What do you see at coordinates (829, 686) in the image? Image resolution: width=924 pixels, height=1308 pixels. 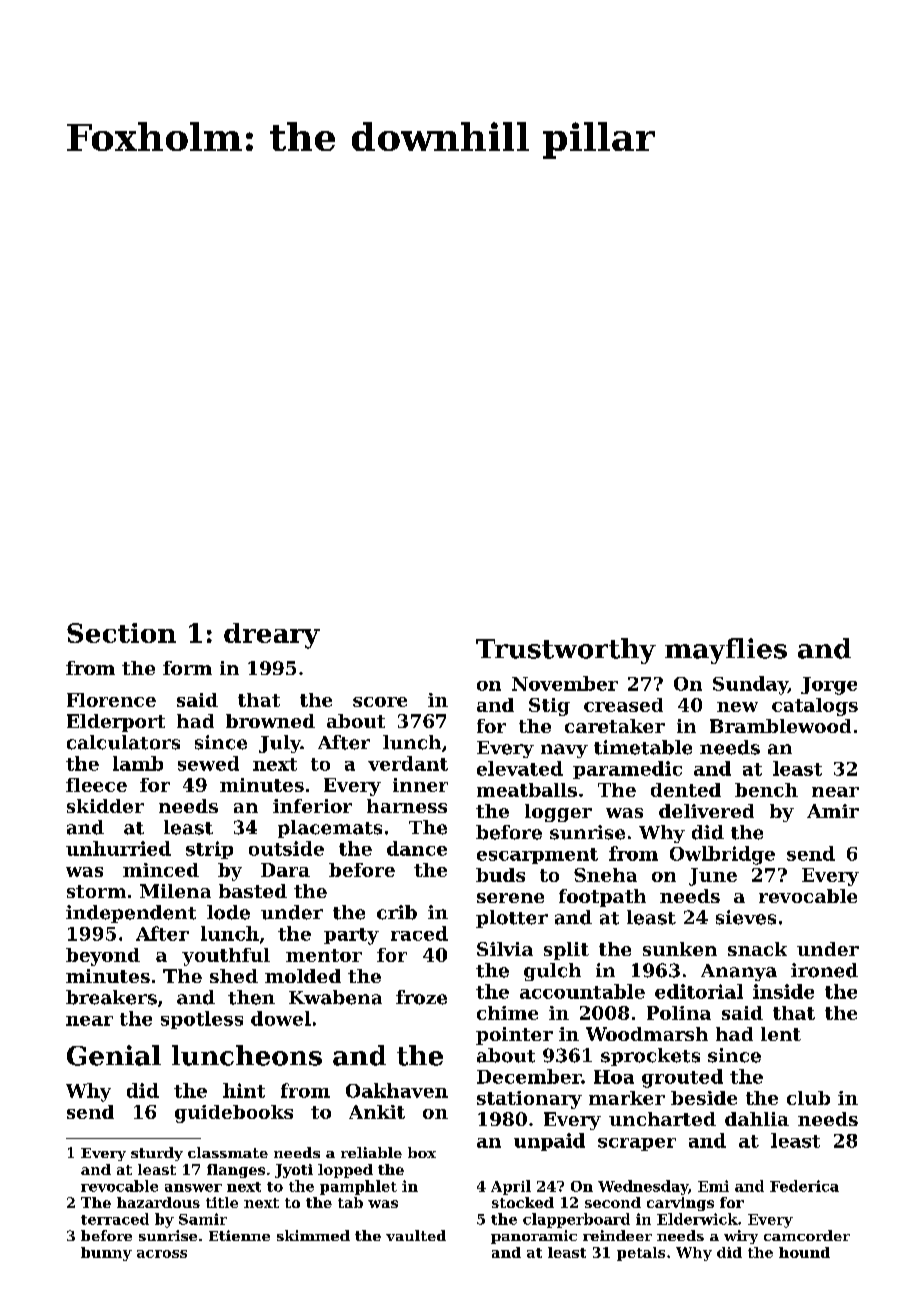 I see `Jorge` at bounding box center [829, 686].
